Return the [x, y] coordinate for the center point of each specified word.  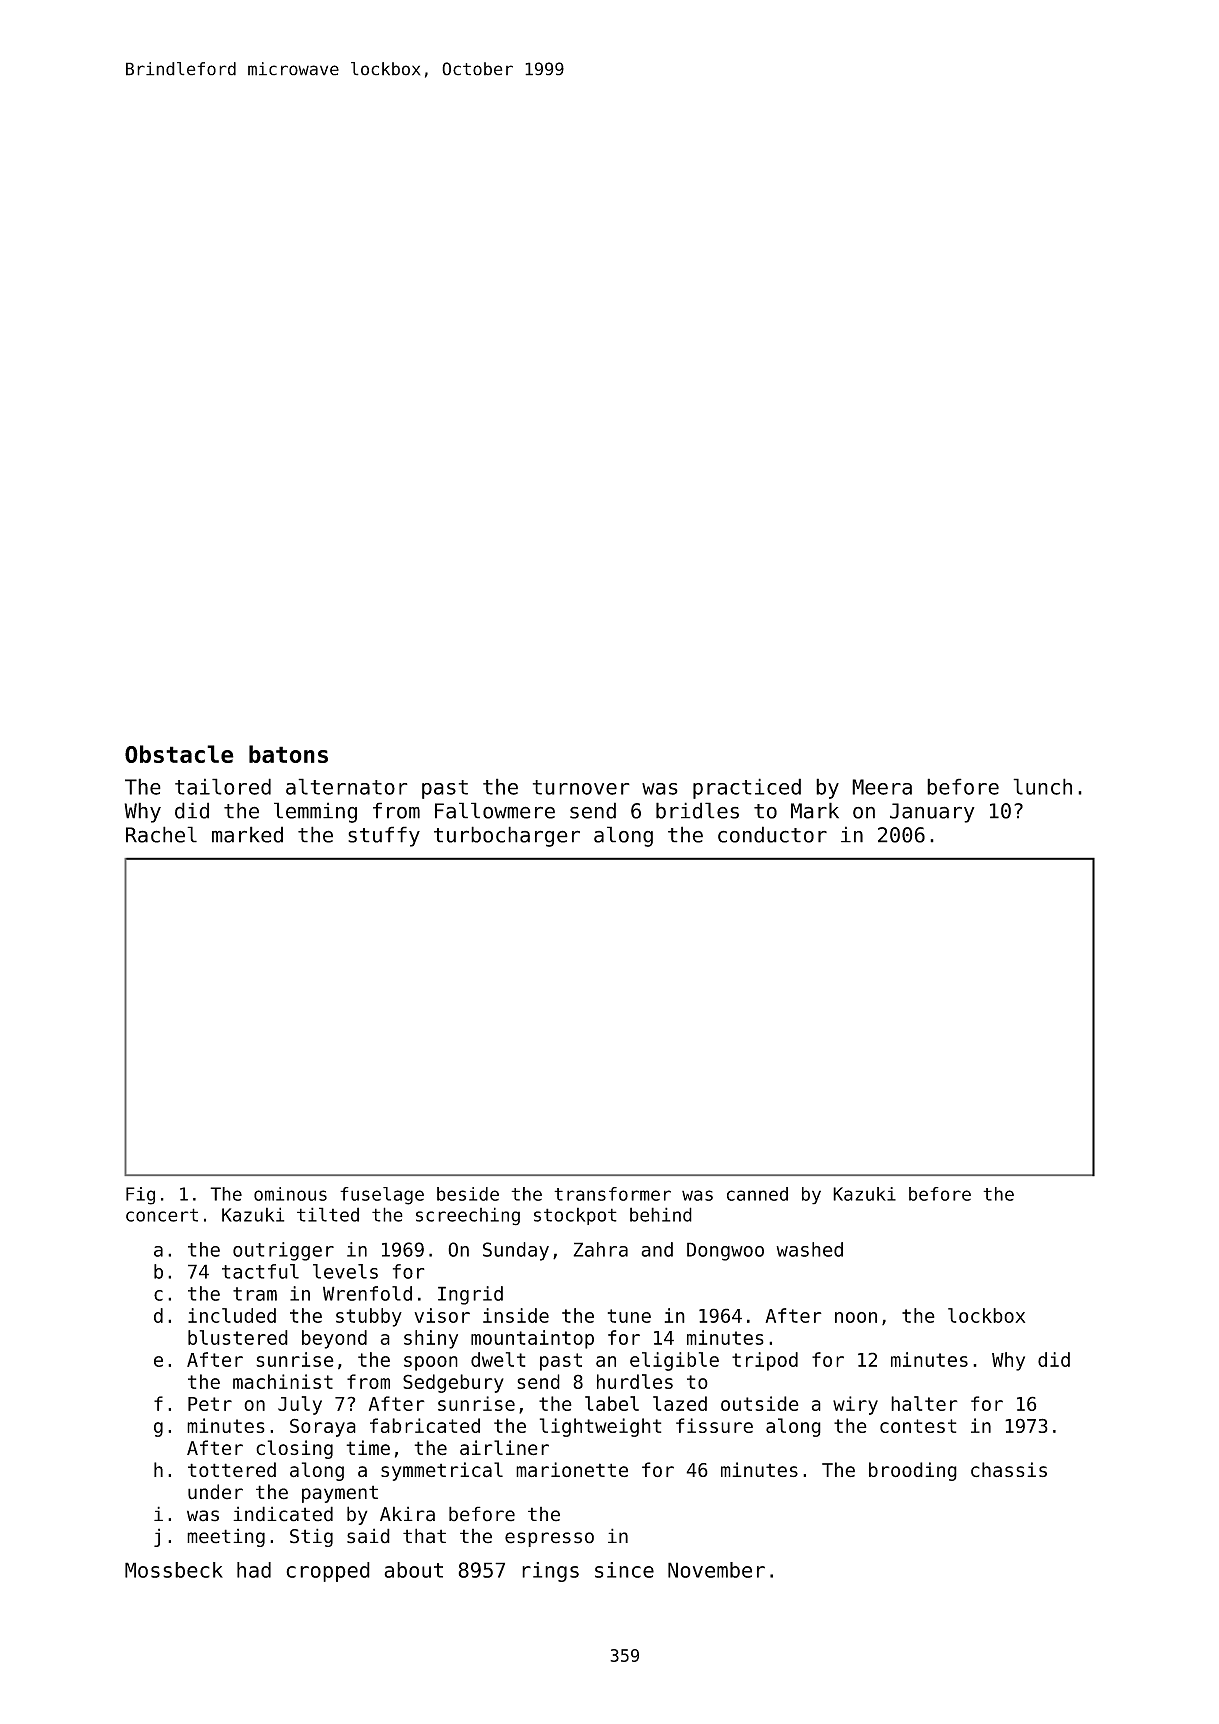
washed [809, 1249]
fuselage [382, 1196]
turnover [581, 787]
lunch [1042, 786]
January [932, 813]
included [232, 1315]
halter [924, 1403]
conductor [772, 834]
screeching [468, 1216]
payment [340, 1494]
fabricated [425, 1425]
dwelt [498, 1359]
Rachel [161, 834]
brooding [913, 1471]
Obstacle [179, 754]
